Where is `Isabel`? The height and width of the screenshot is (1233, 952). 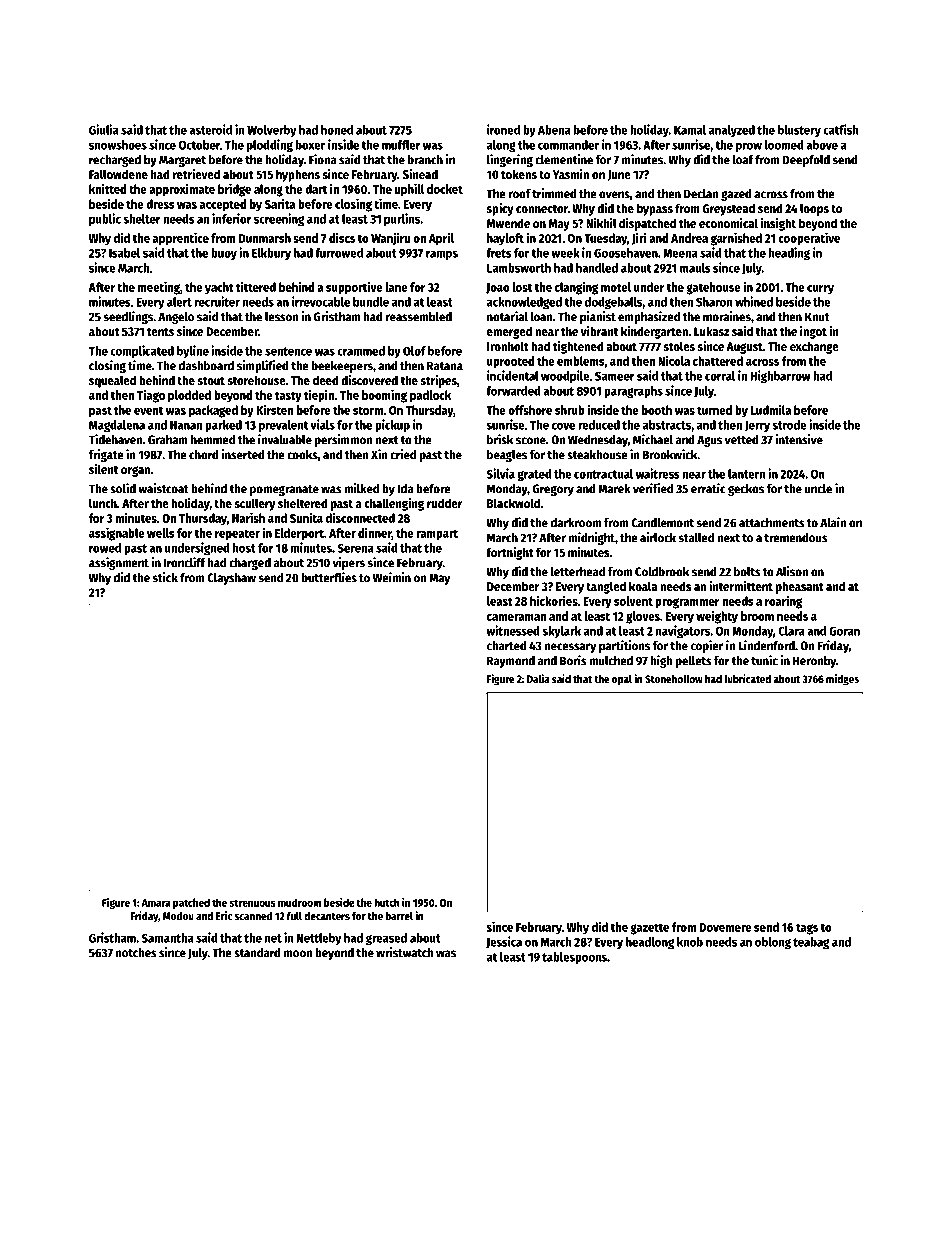
Isabel is located at coordinates (124, 253).
